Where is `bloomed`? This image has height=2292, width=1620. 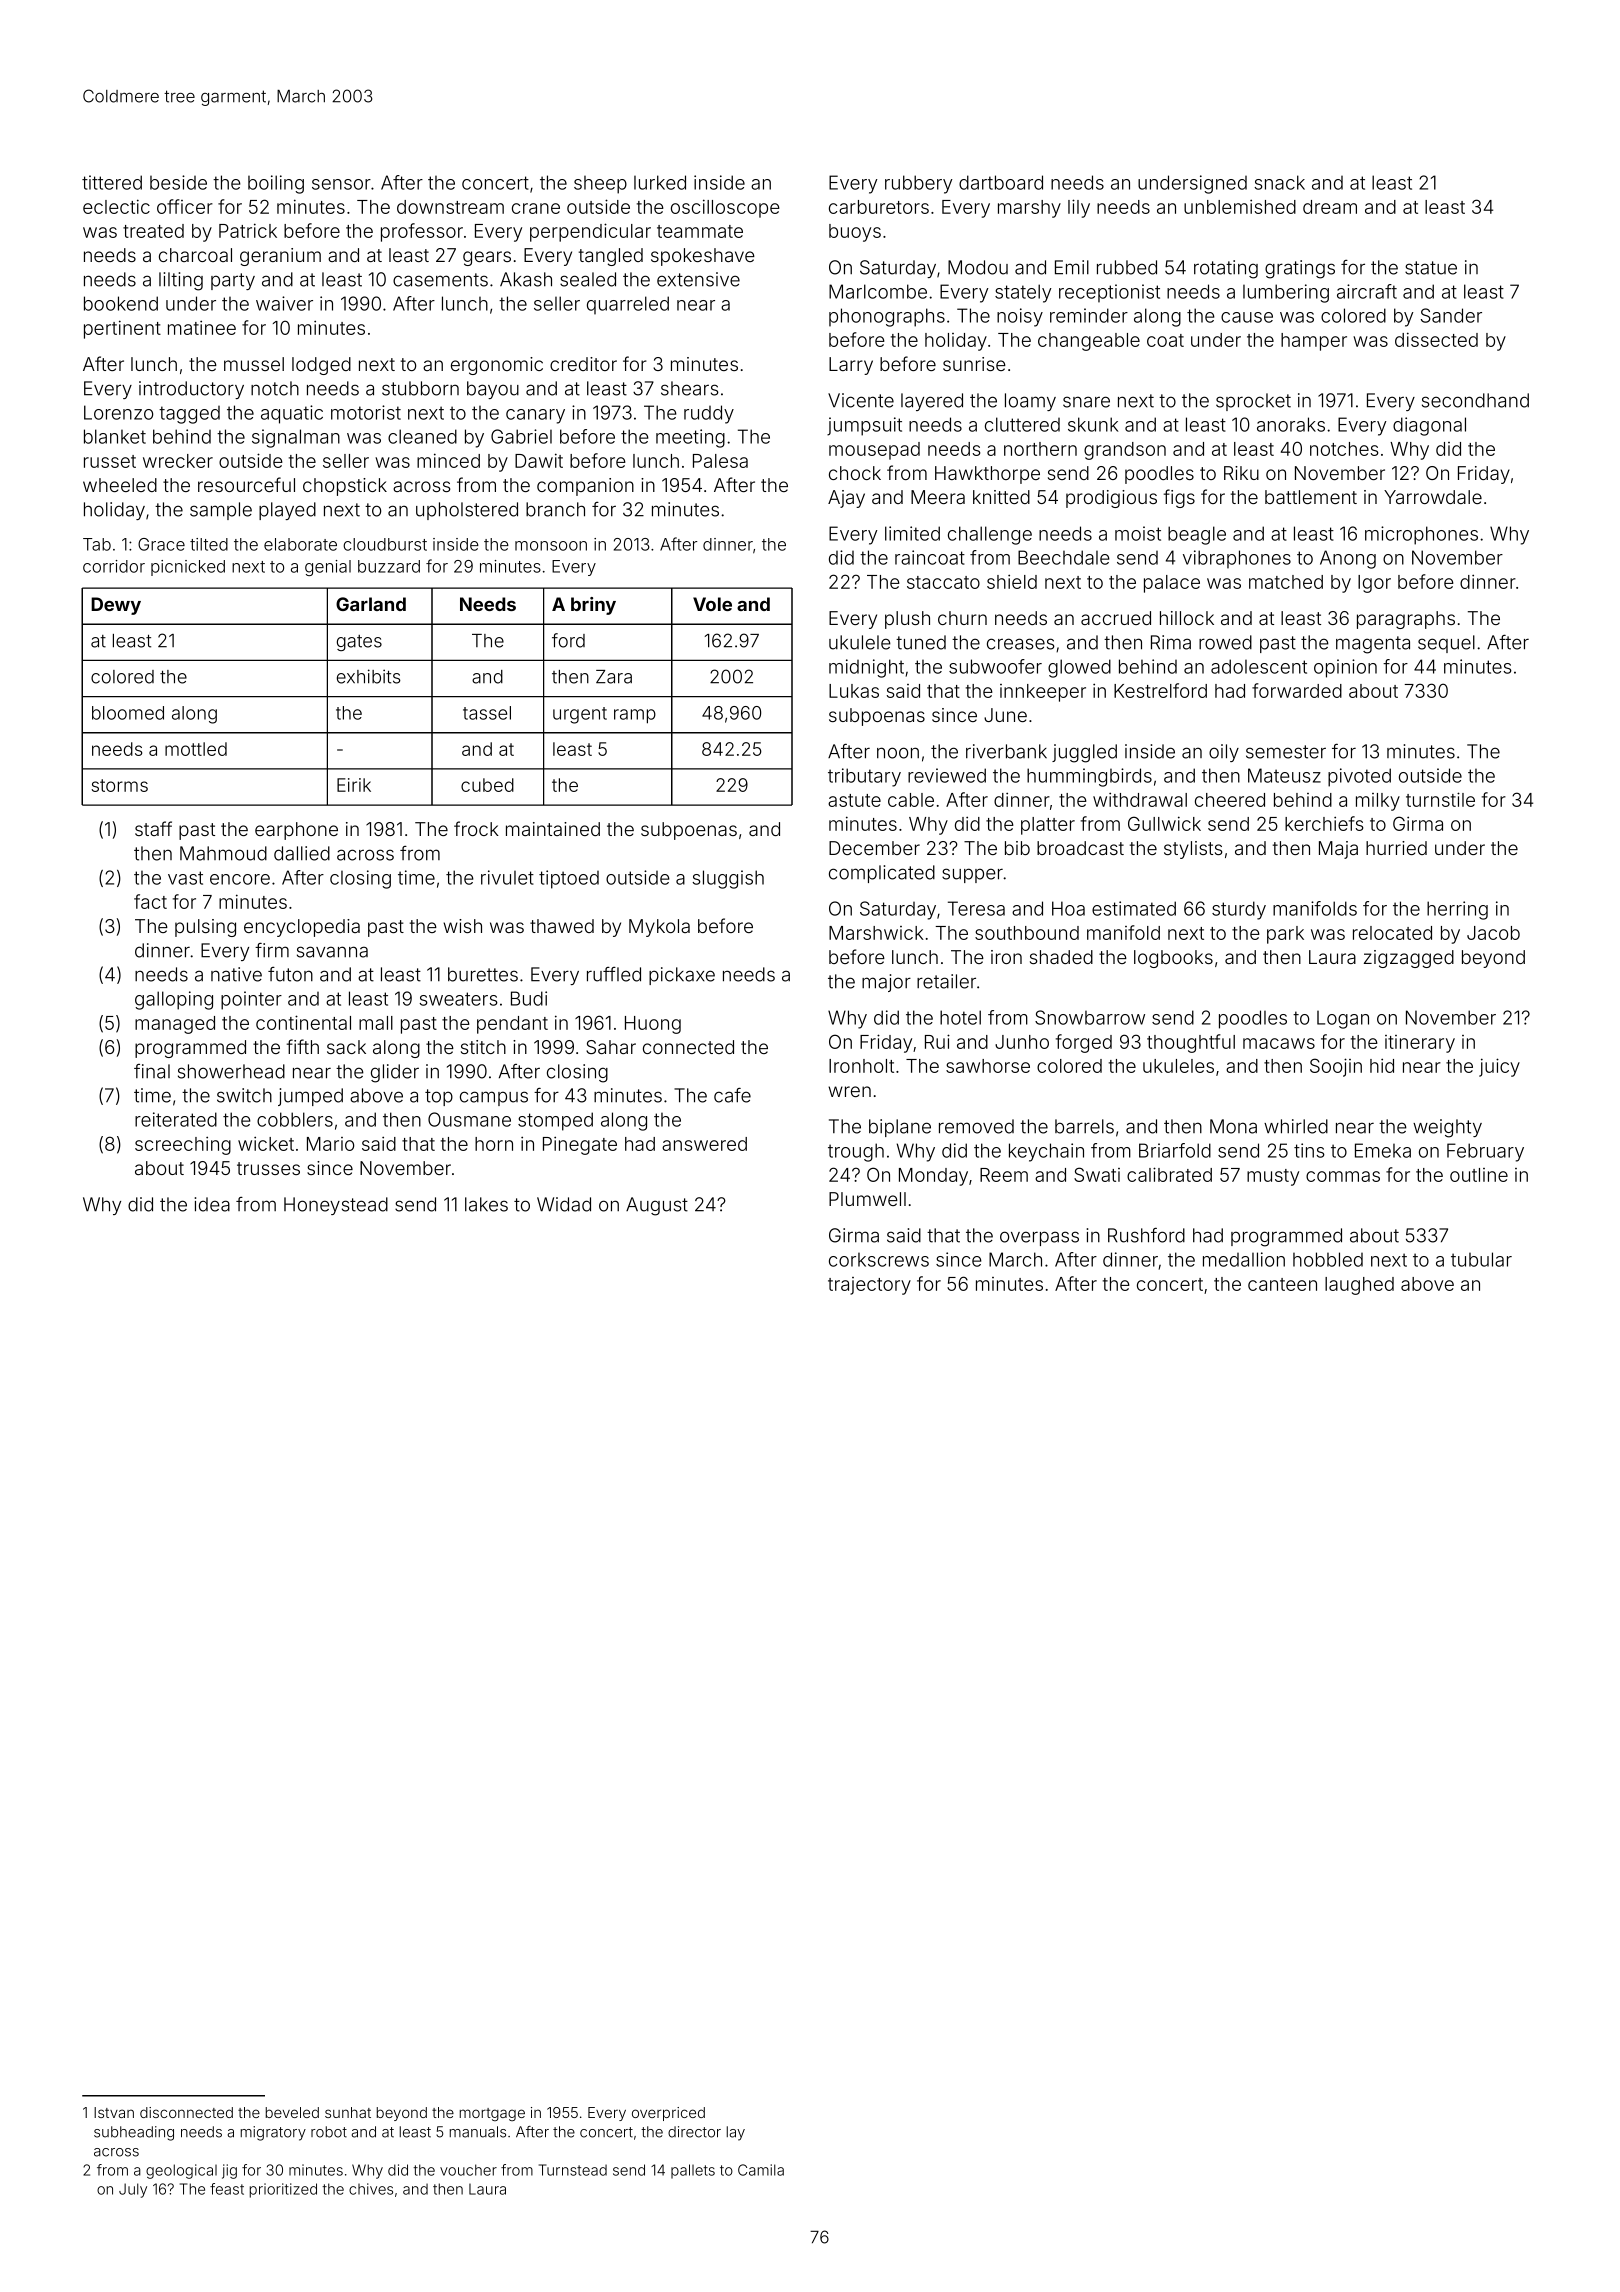
bloomed is located at coordinates (128, 713).
